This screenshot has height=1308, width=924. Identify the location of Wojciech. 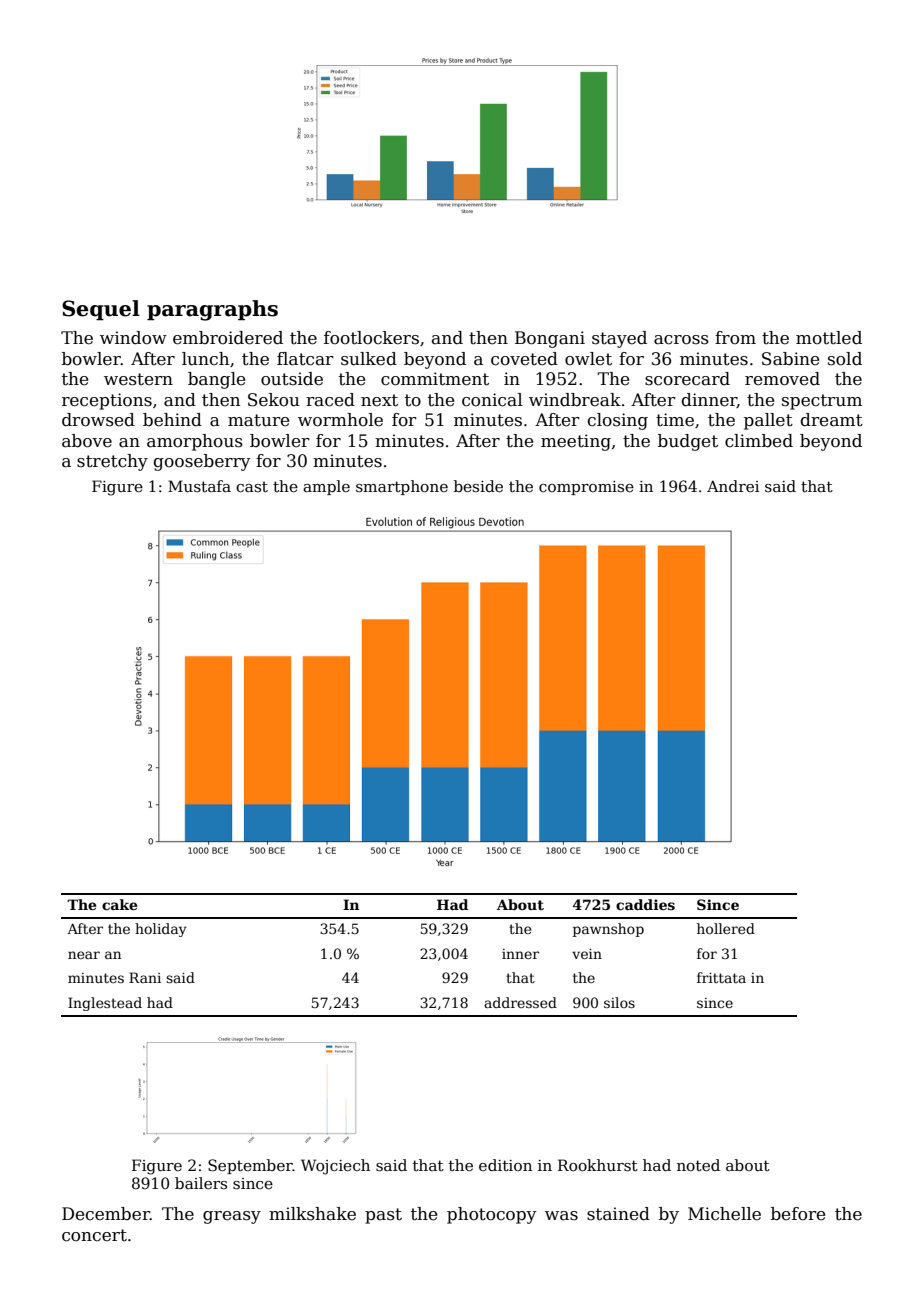
(335, 1167).
